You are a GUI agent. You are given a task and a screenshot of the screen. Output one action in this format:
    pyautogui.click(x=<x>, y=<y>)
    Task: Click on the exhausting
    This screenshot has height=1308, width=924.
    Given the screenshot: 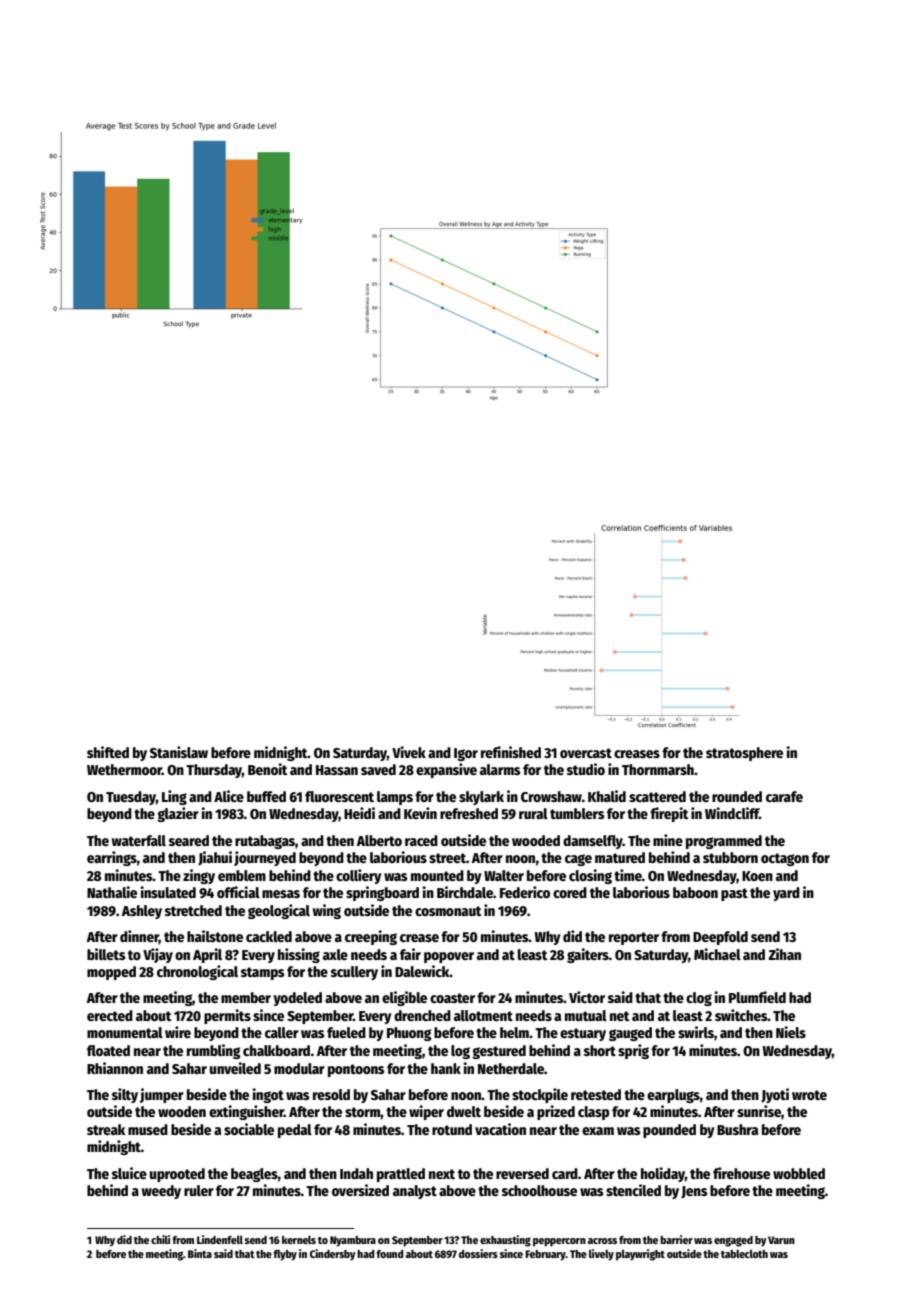 What is the action you would take?
    pyautogui.click(x=505, y=1241)
